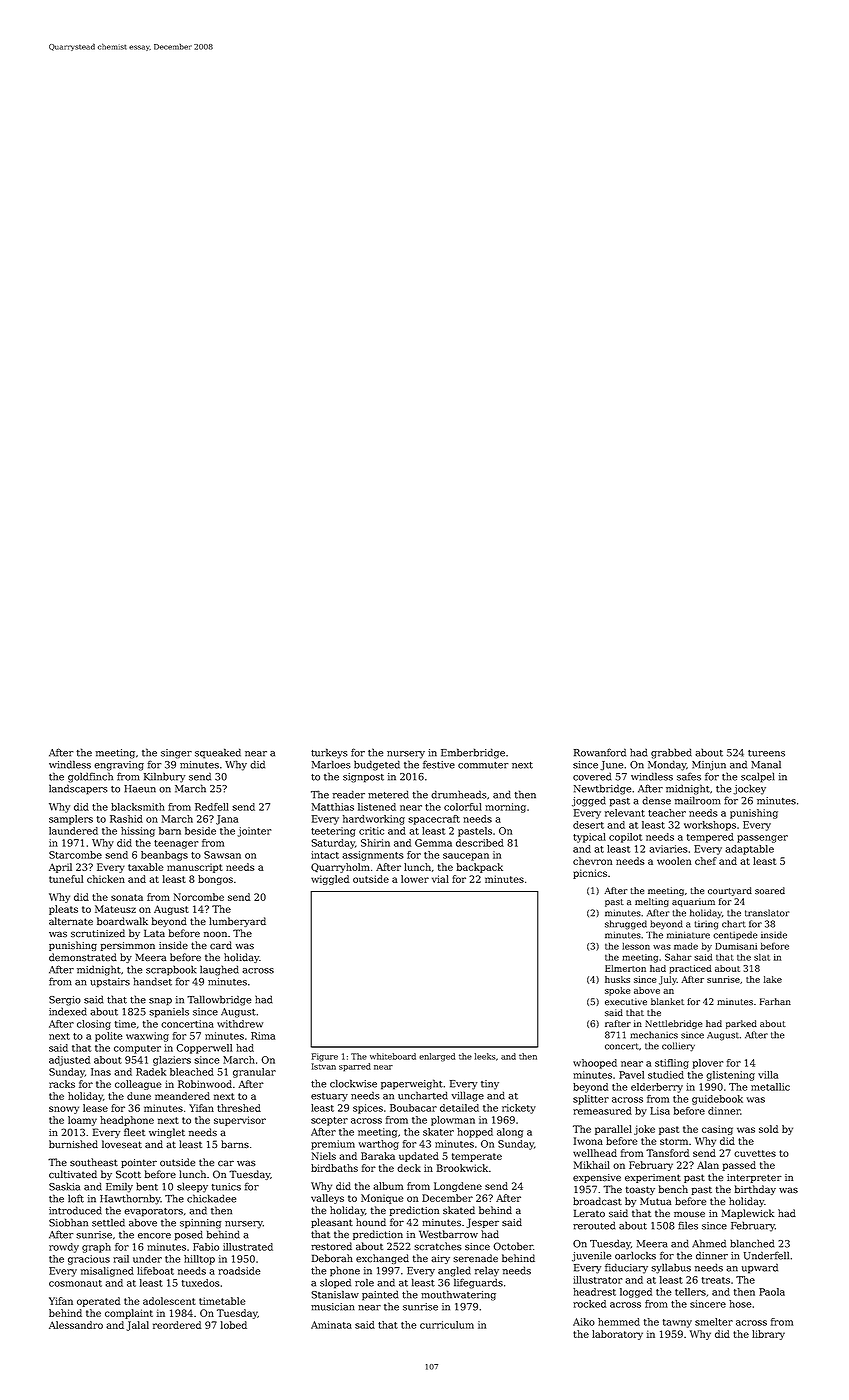 The image size is (849, 1400). What do you see at coordinates (76, 1325) in the document?
I see `Alessandro` at bounding box center [76, 1325].
